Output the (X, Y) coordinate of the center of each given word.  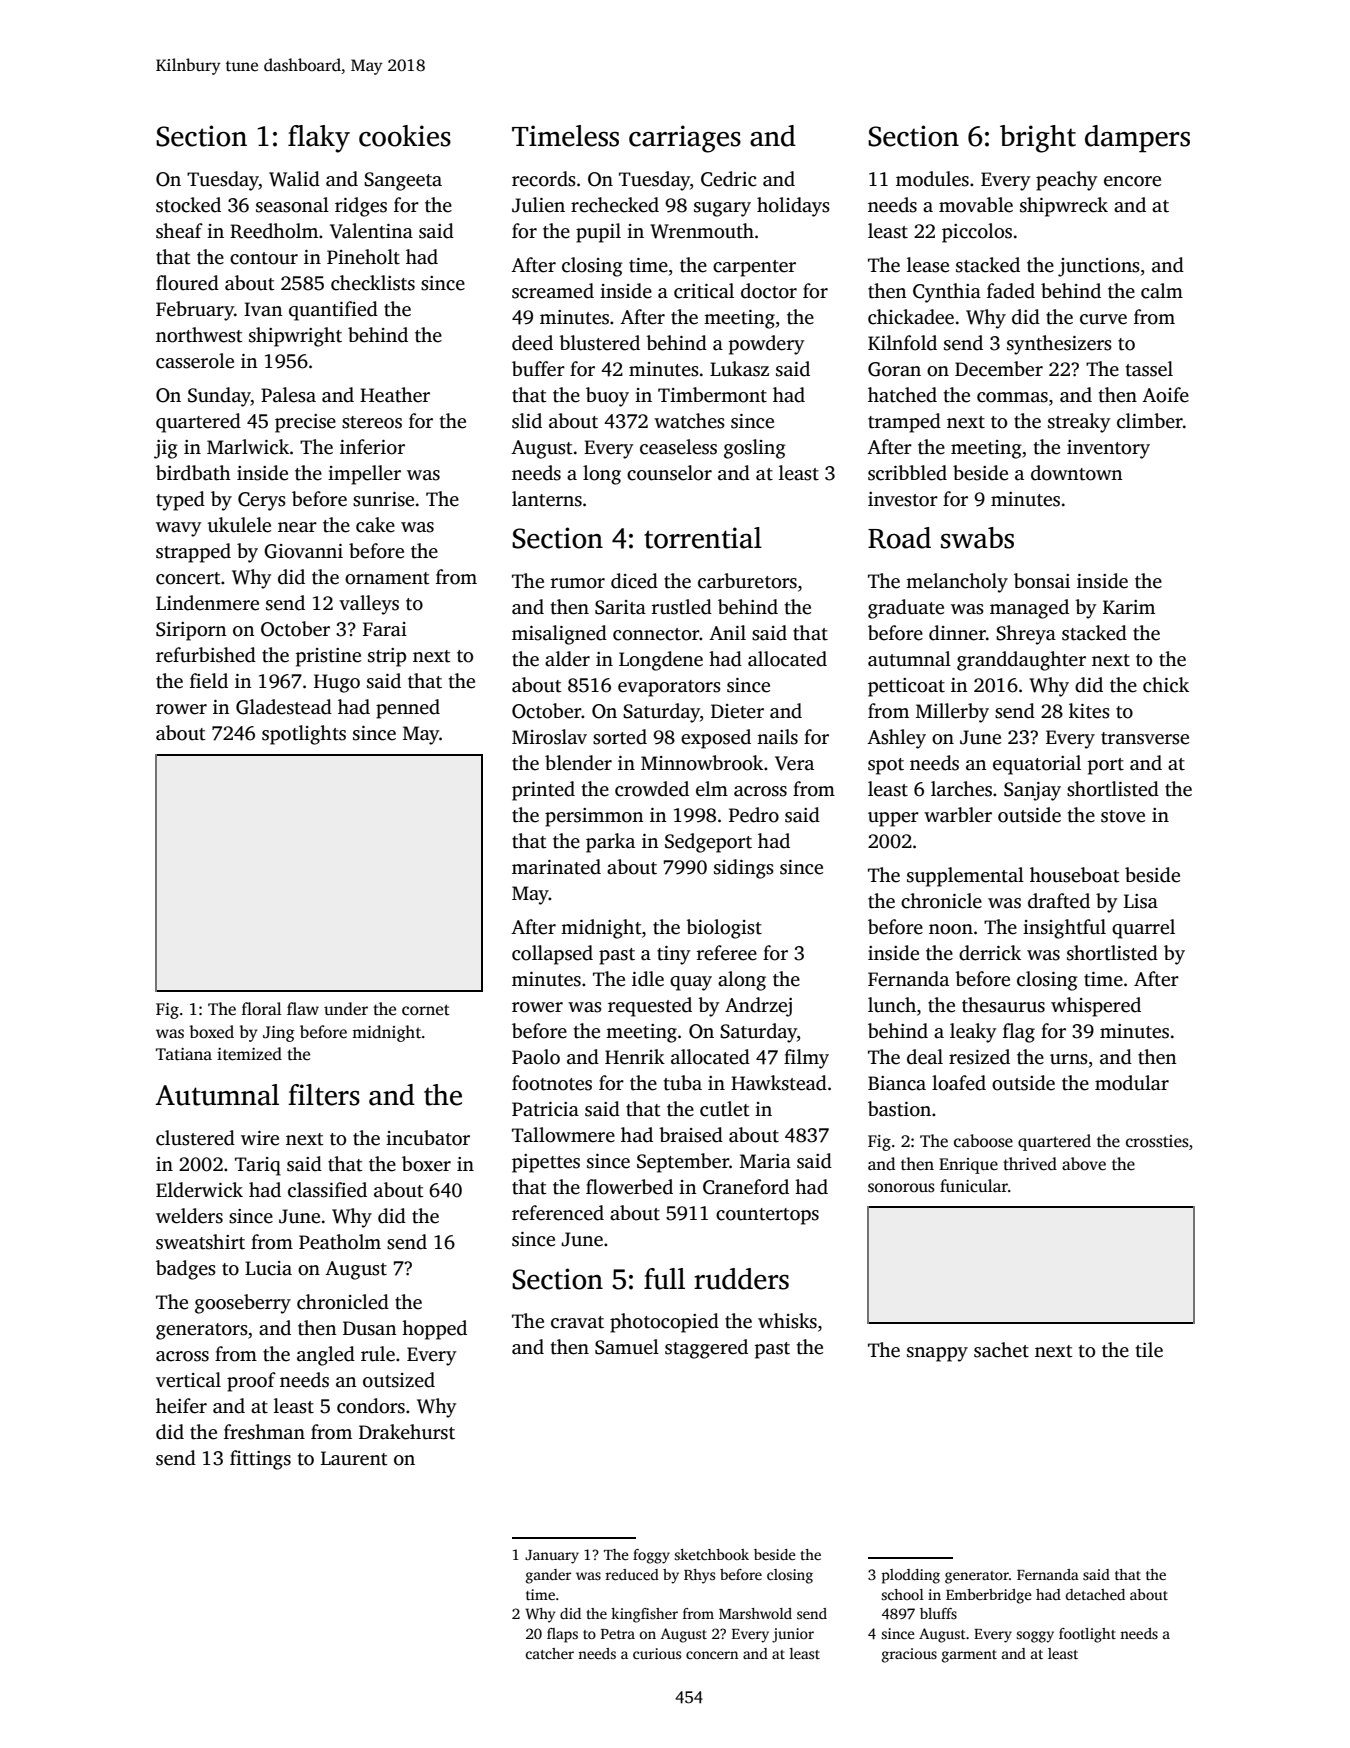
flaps (562, 1635)
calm (1162, 291)
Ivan (263, 309)
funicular (974, 1186)
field (209, 681)
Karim (1129, 607)
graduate (906, 609)
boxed (211, 1032)
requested (650, 1007)
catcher (550, 1653)
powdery (766, 345)
